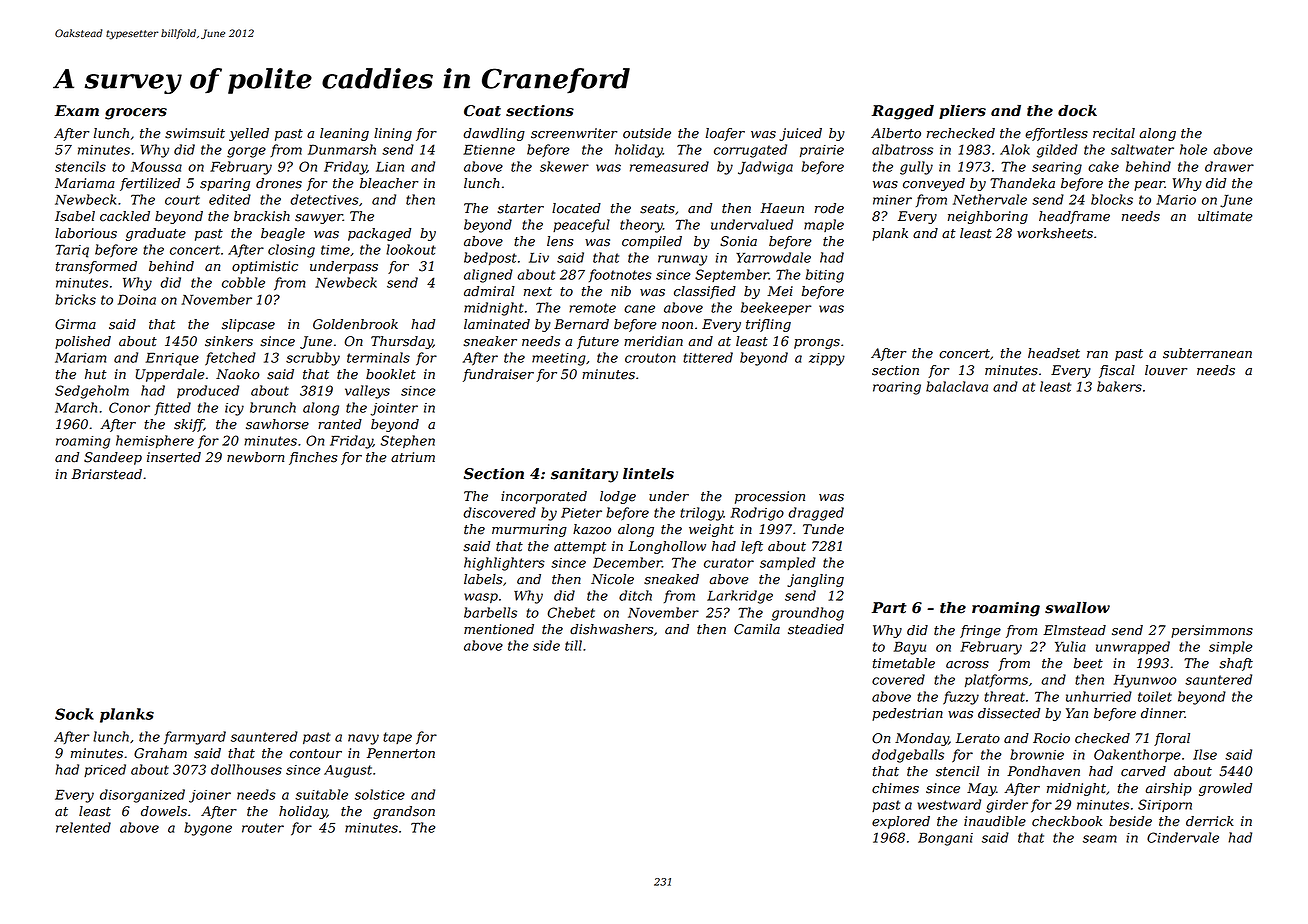 This page has width=1308, height=924. Describe the element at coordinates (481, 598) in the page. I see `wasp` at that location.
